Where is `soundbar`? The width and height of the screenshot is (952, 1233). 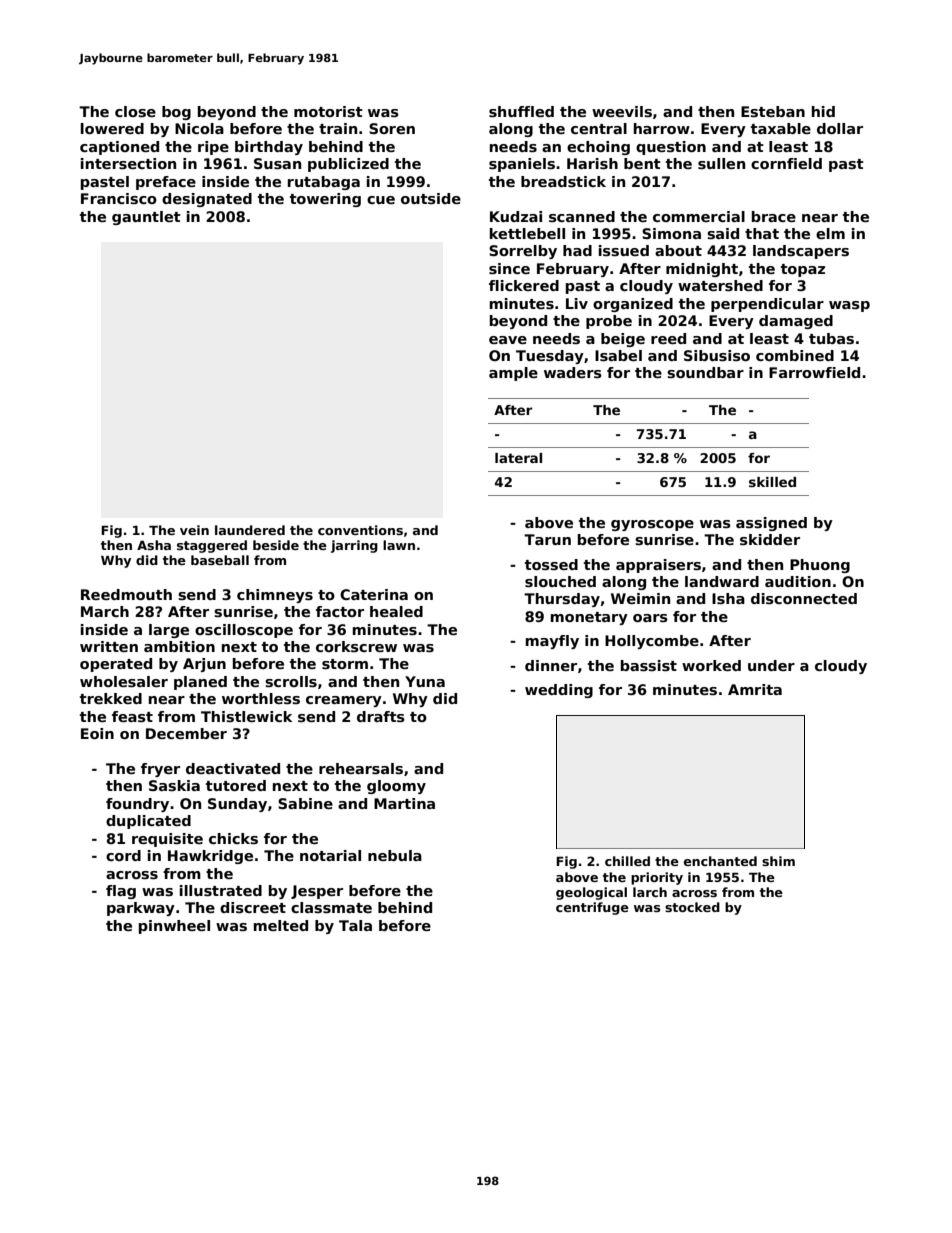
soundbar is located at coordinates (705, 372).
